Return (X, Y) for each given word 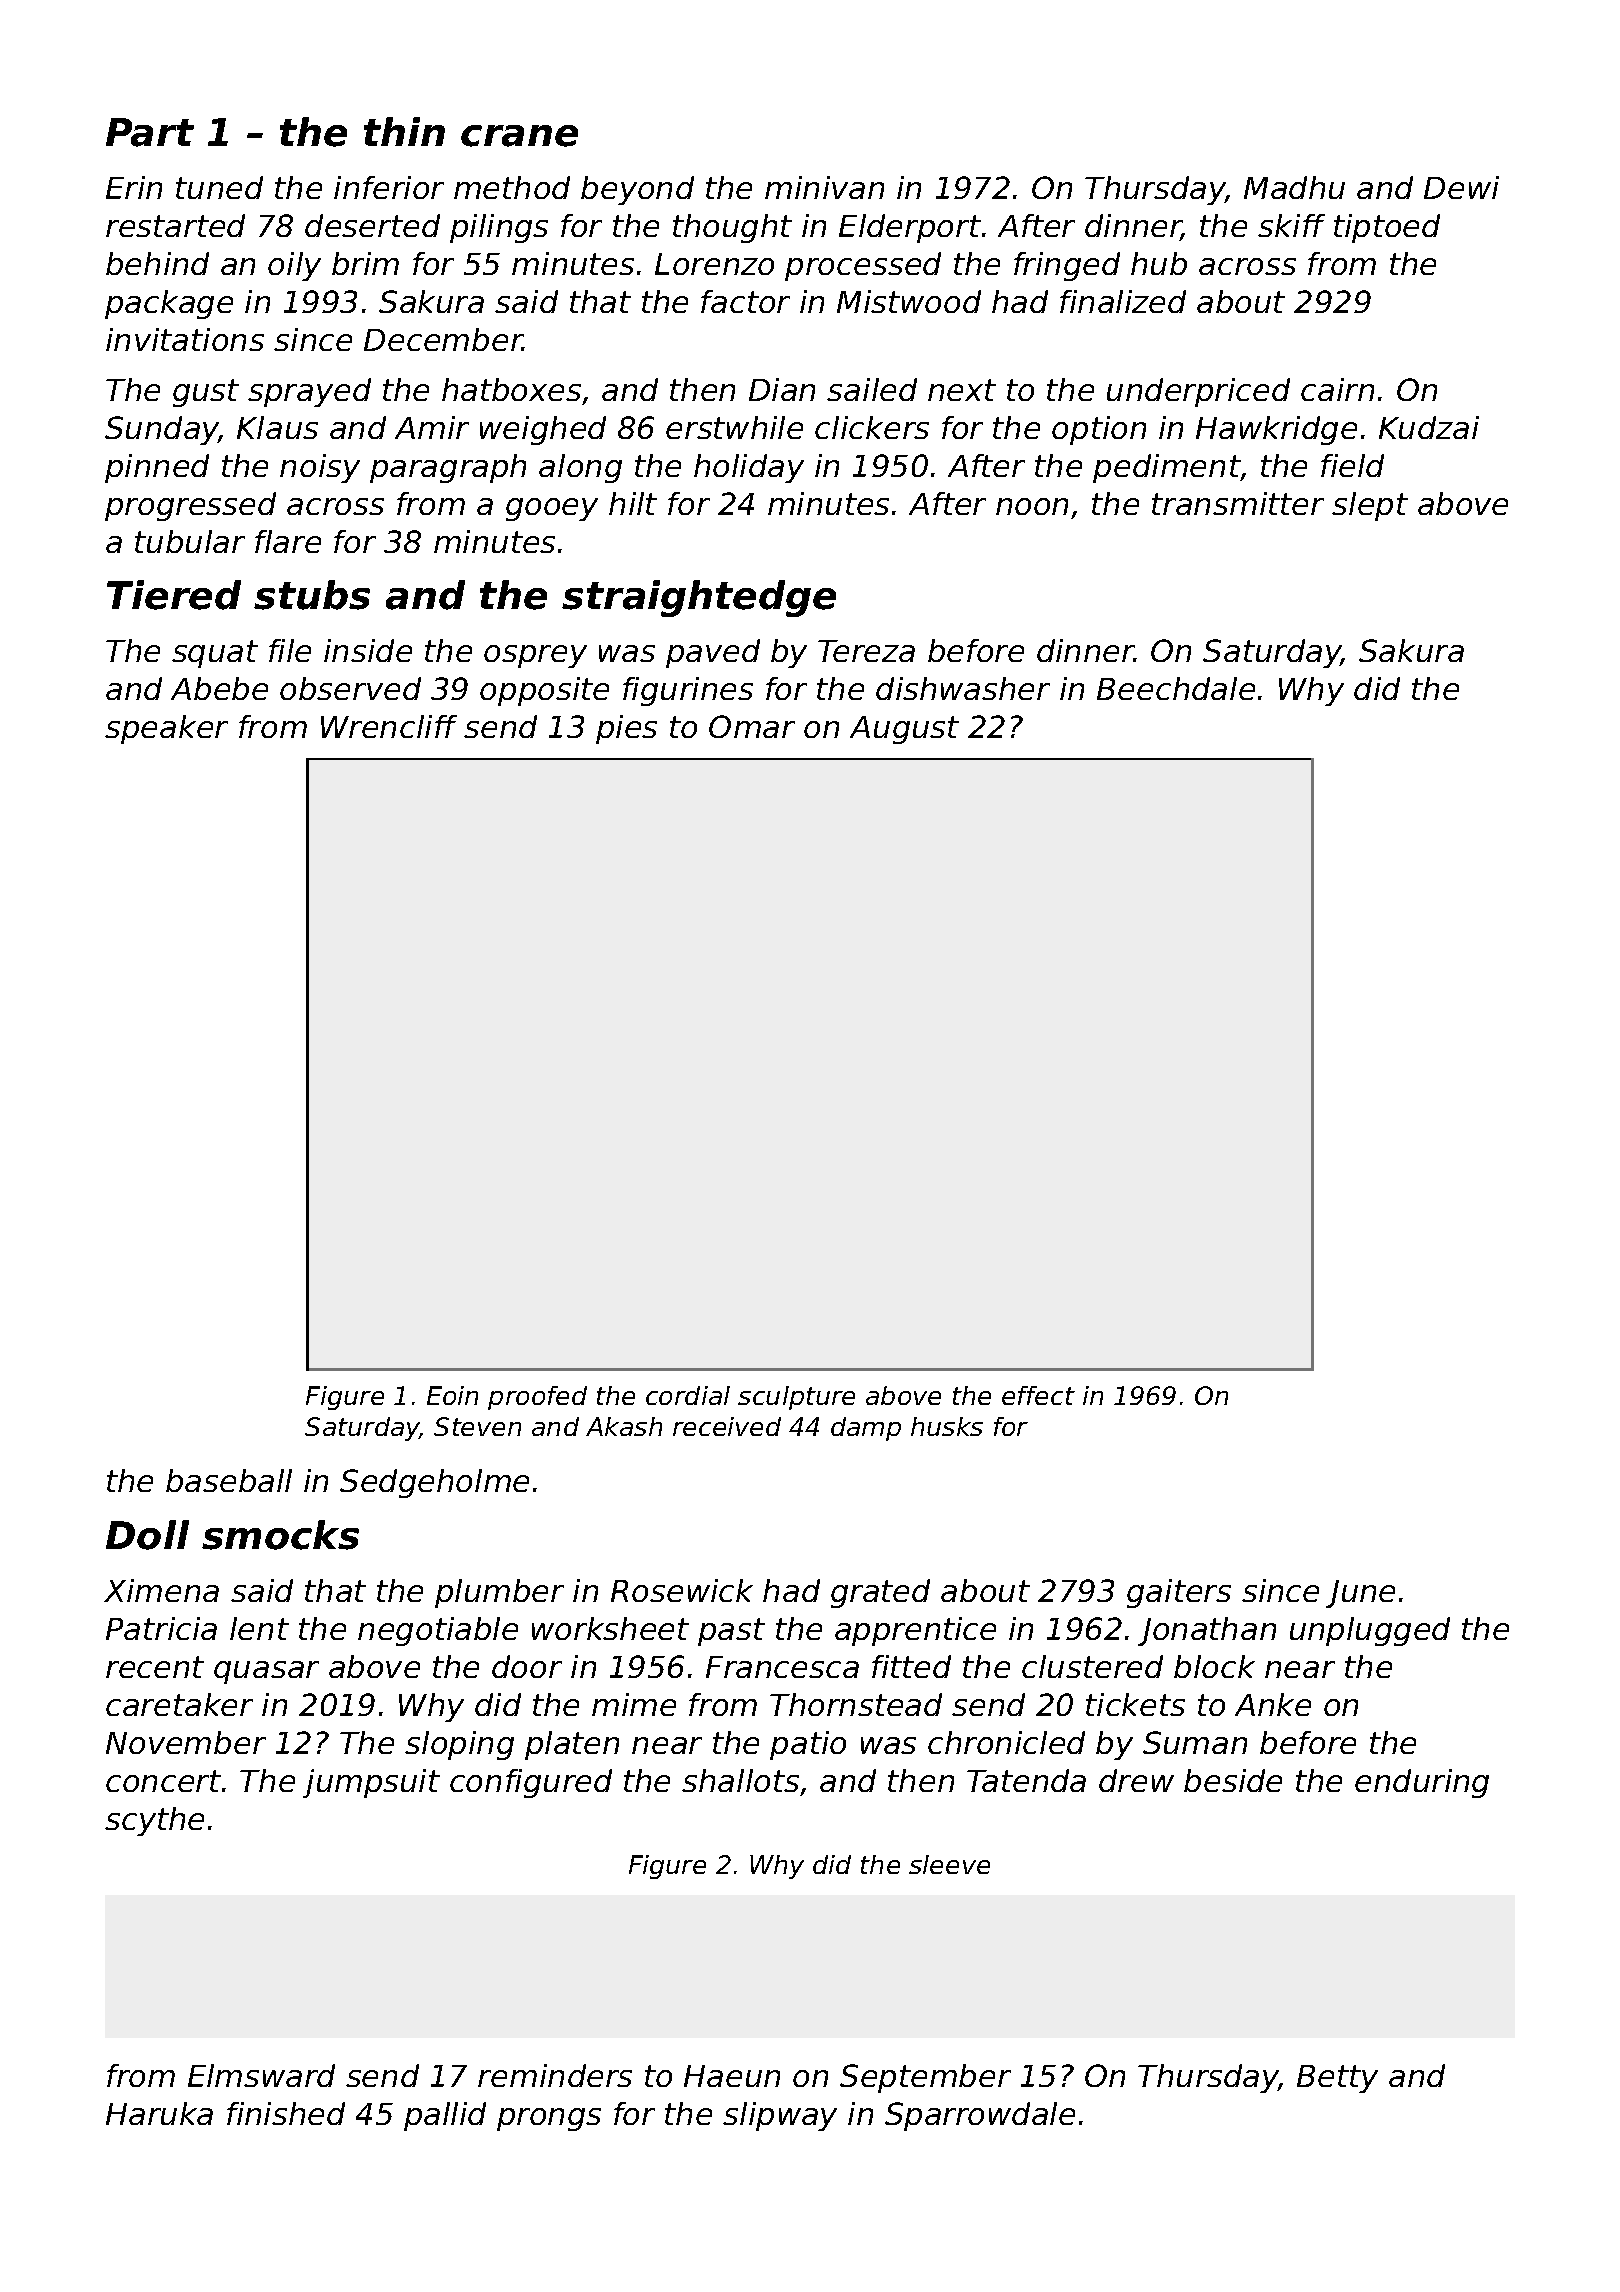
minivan (824, 187)
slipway (780, 2116)
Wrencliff (389, 726)
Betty (1337, 2079)
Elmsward (261, 2075)
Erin (134, 187)
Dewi (1461, 187)
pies (626, 729)
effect (1038, 1395)
